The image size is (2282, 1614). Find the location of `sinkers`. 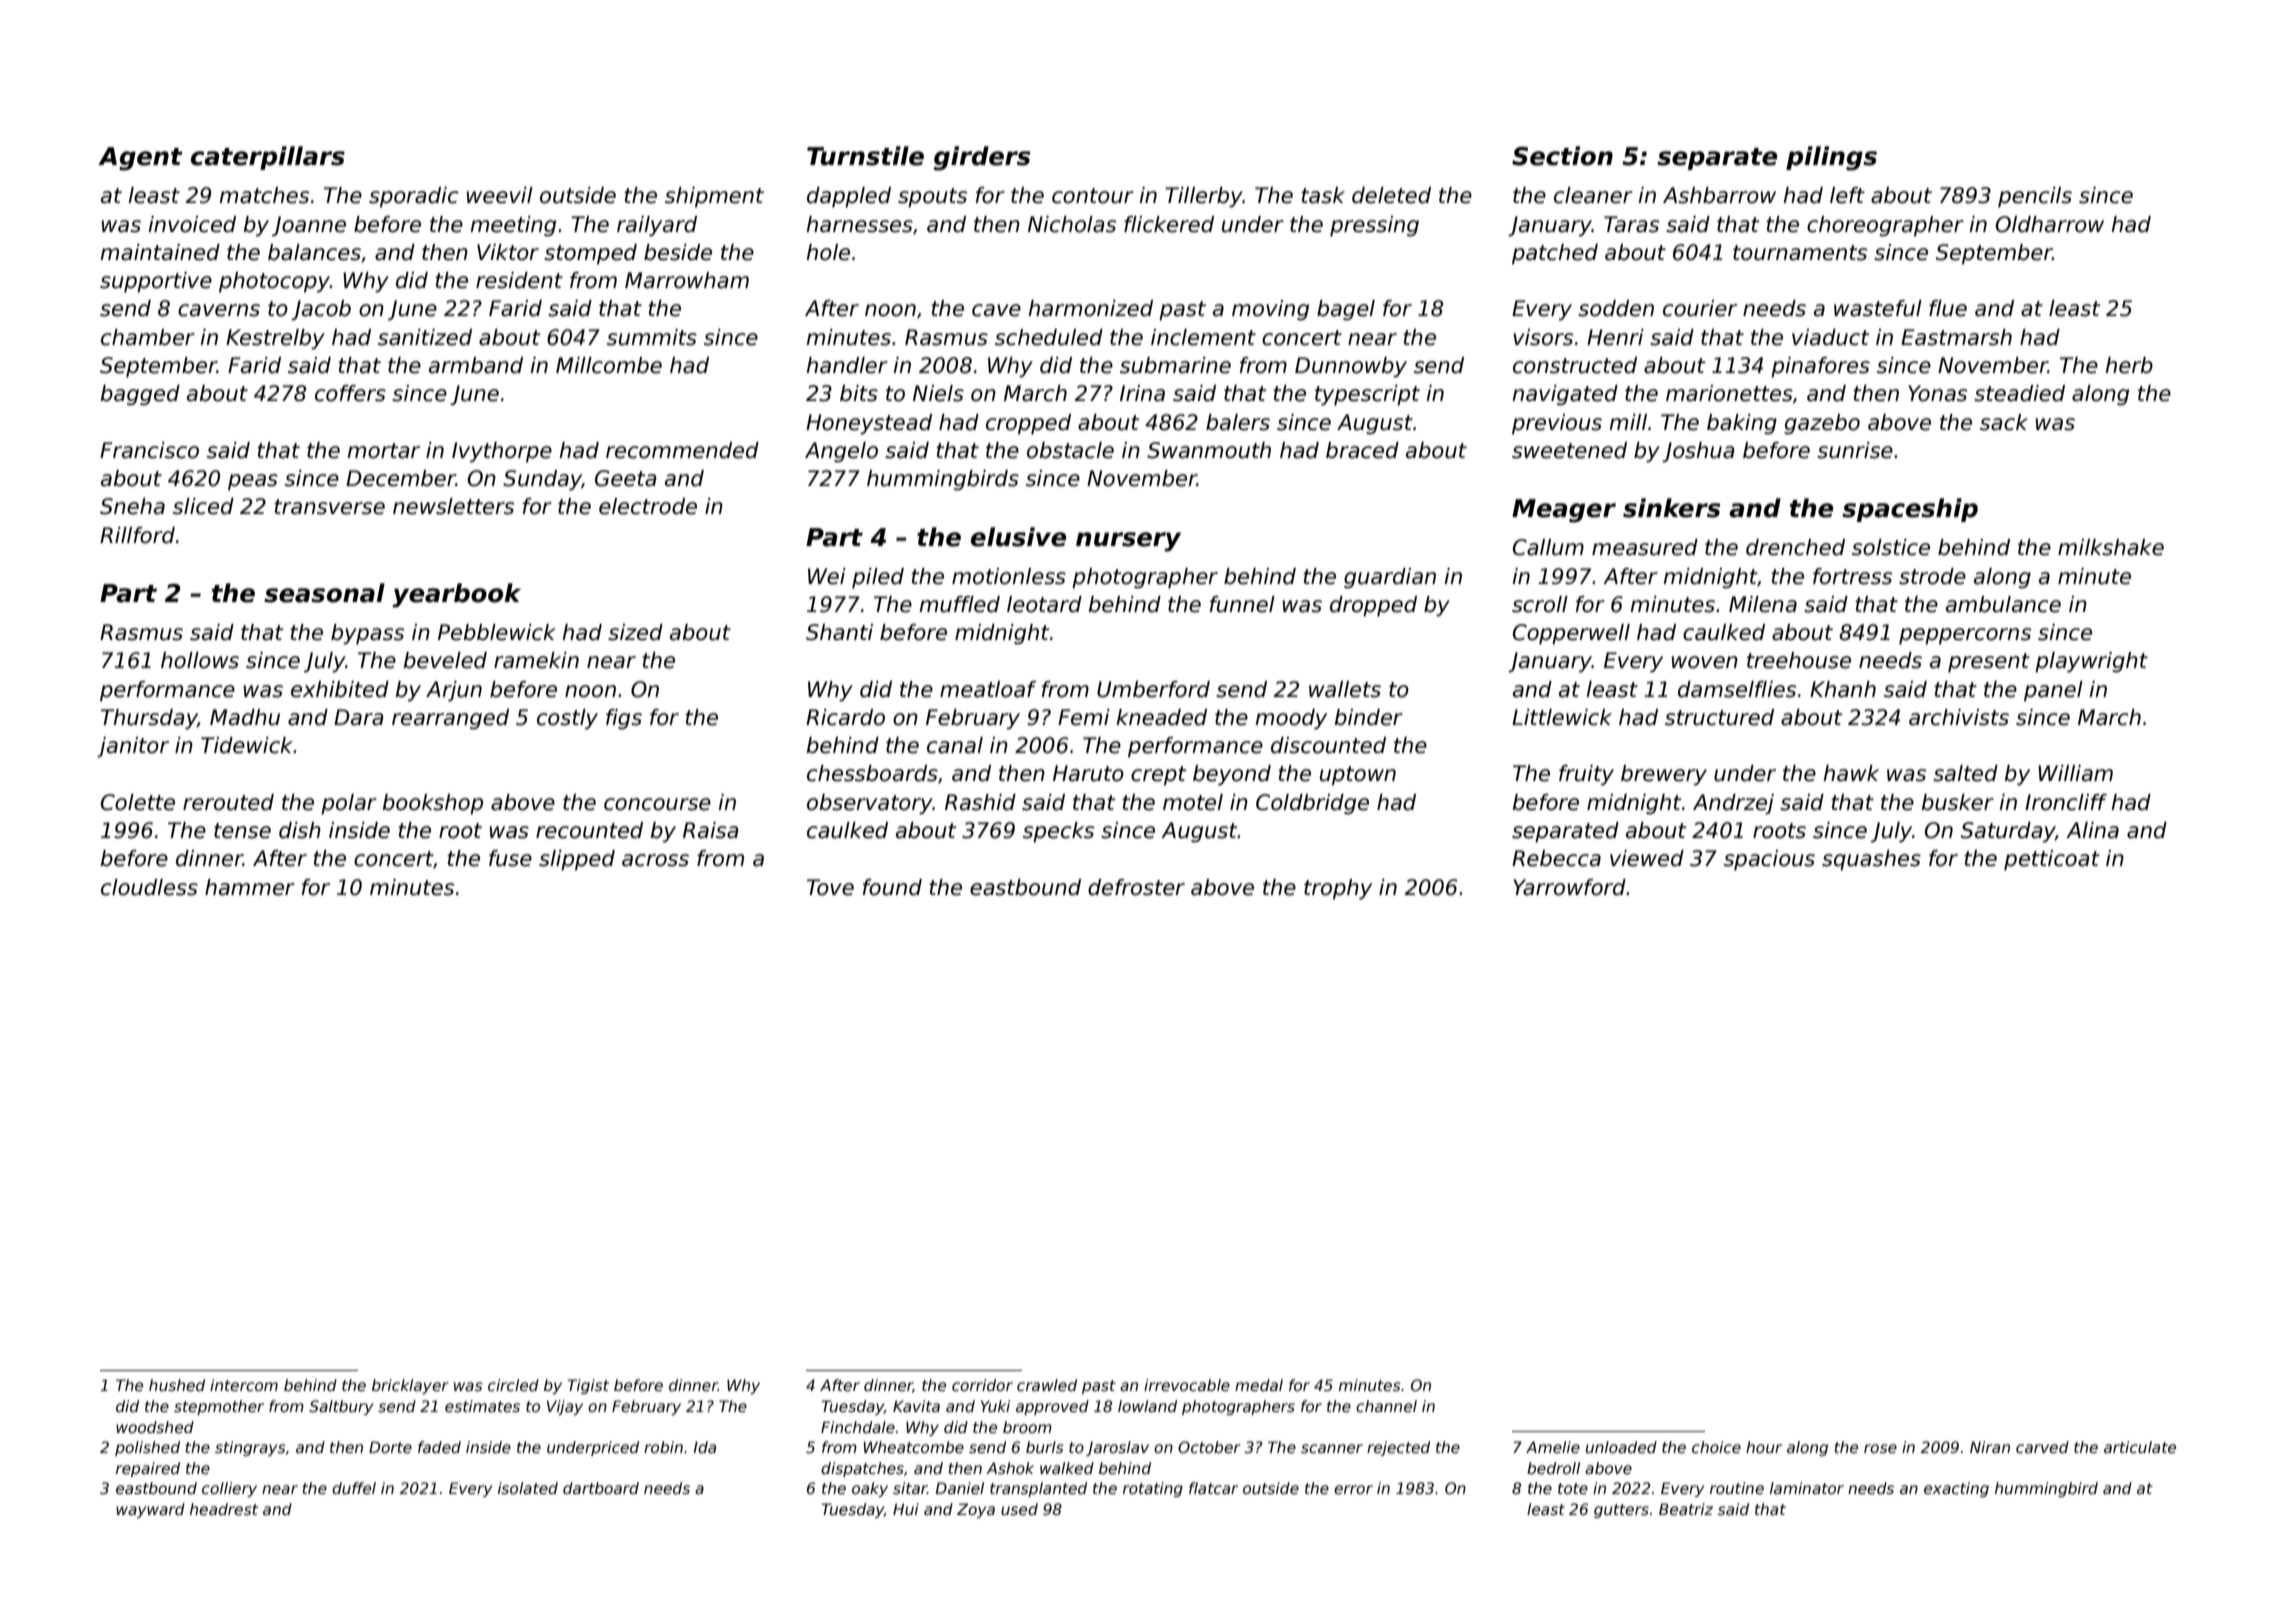

sinkers is located at coordinates (1671, 508).
